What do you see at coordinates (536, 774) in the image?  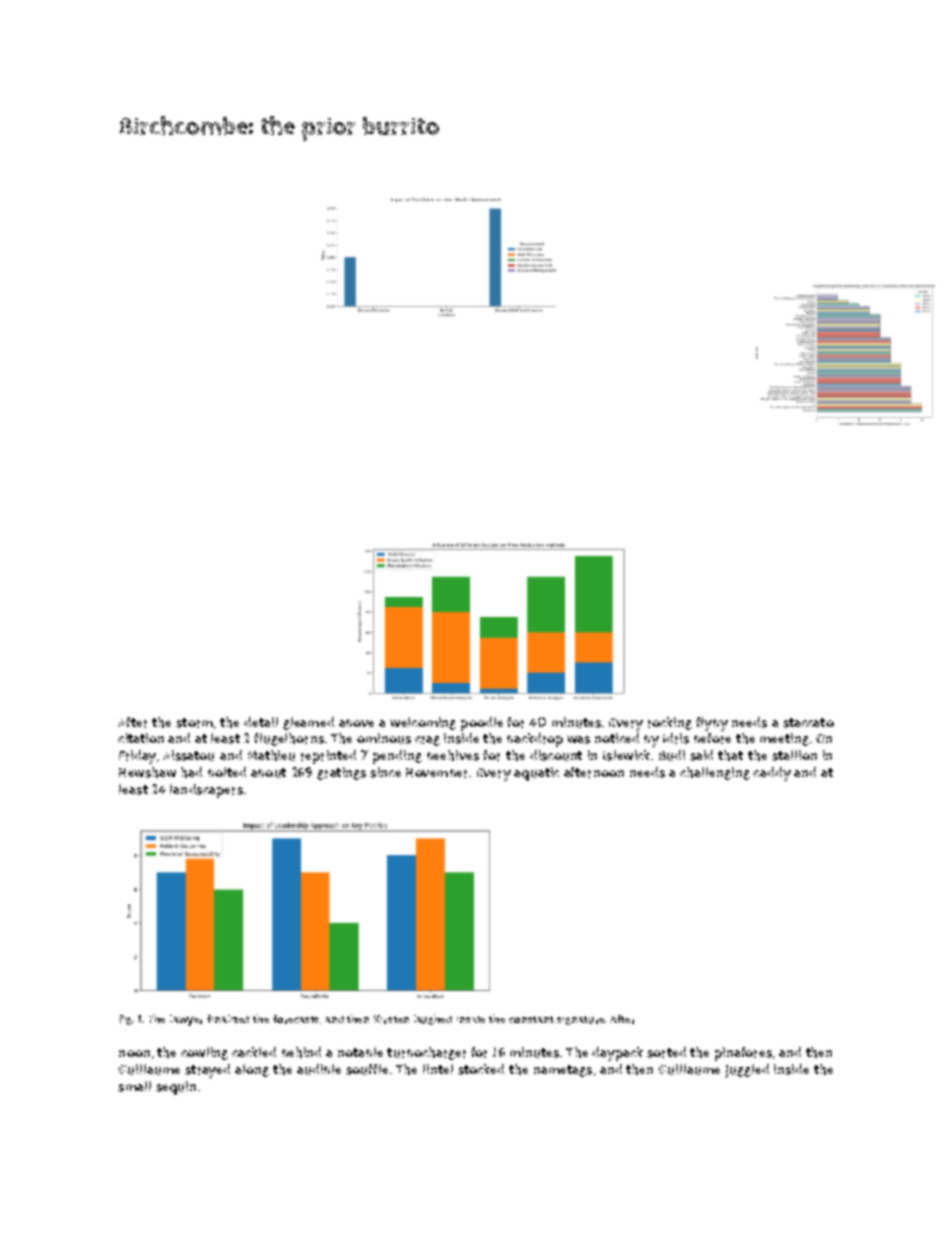 I see `aquatic` at bounding box center [536, 774].
